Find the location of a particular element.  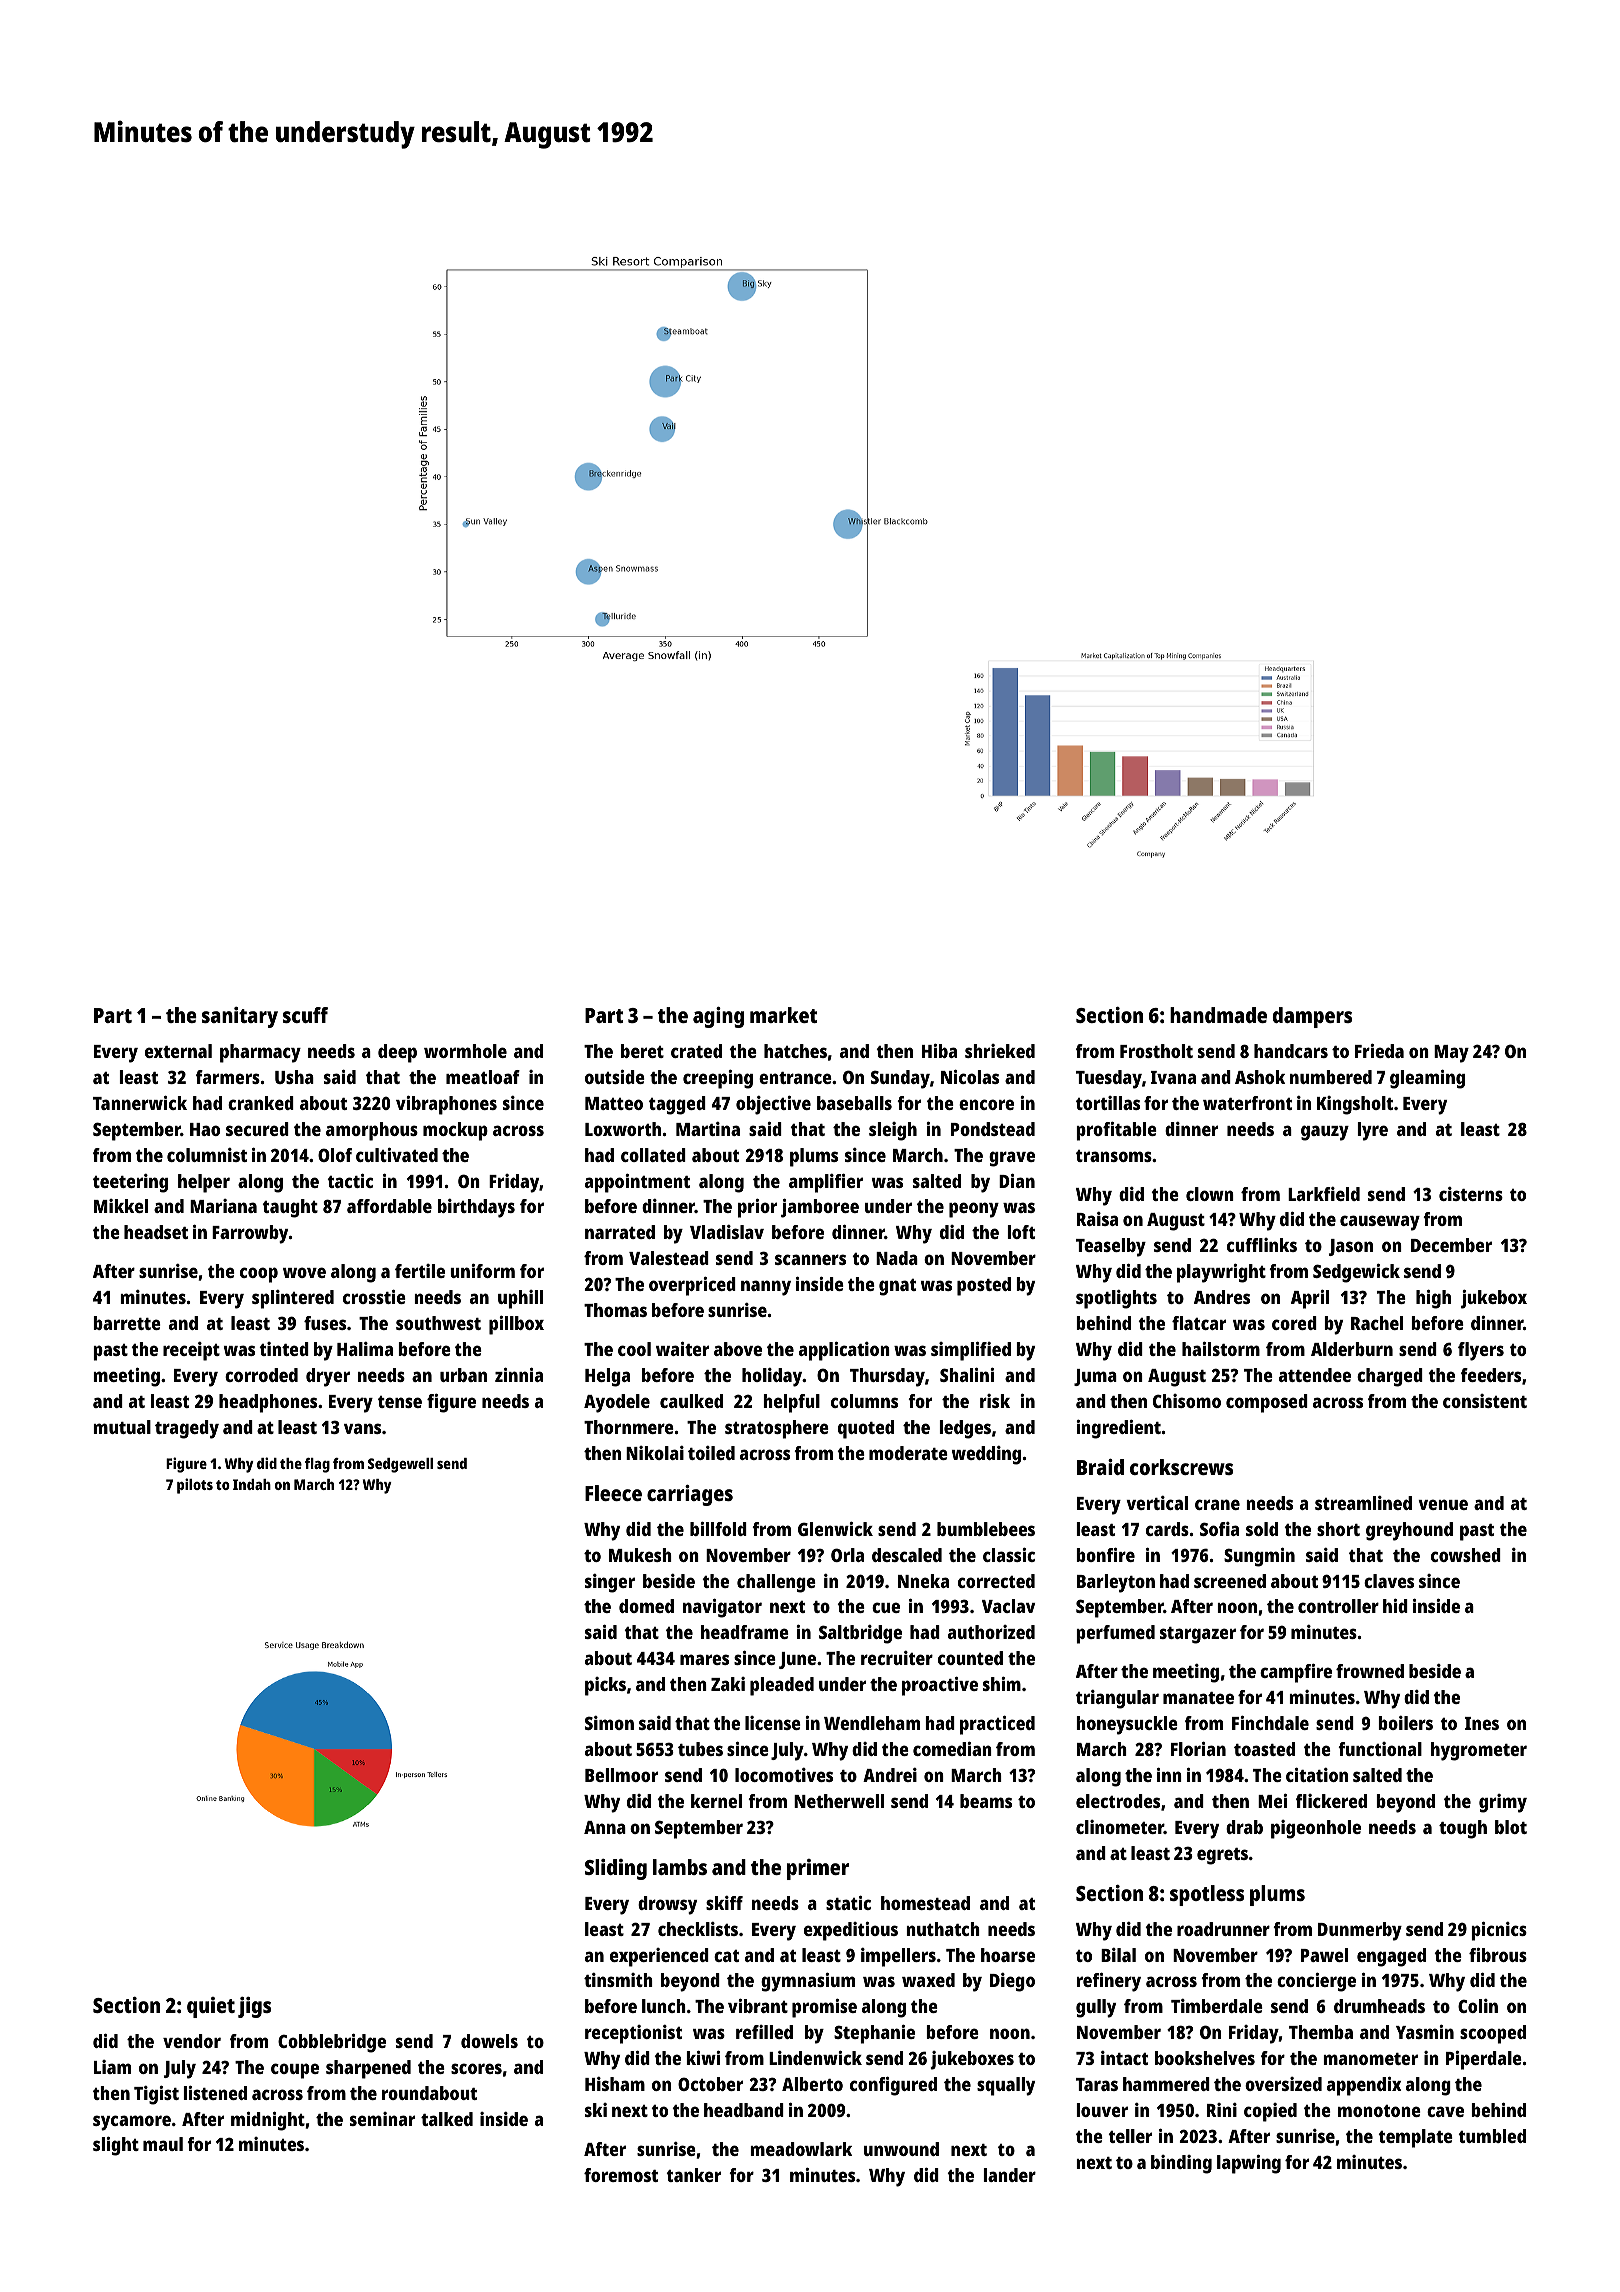

beams is located at coordinates (986, 1801).
